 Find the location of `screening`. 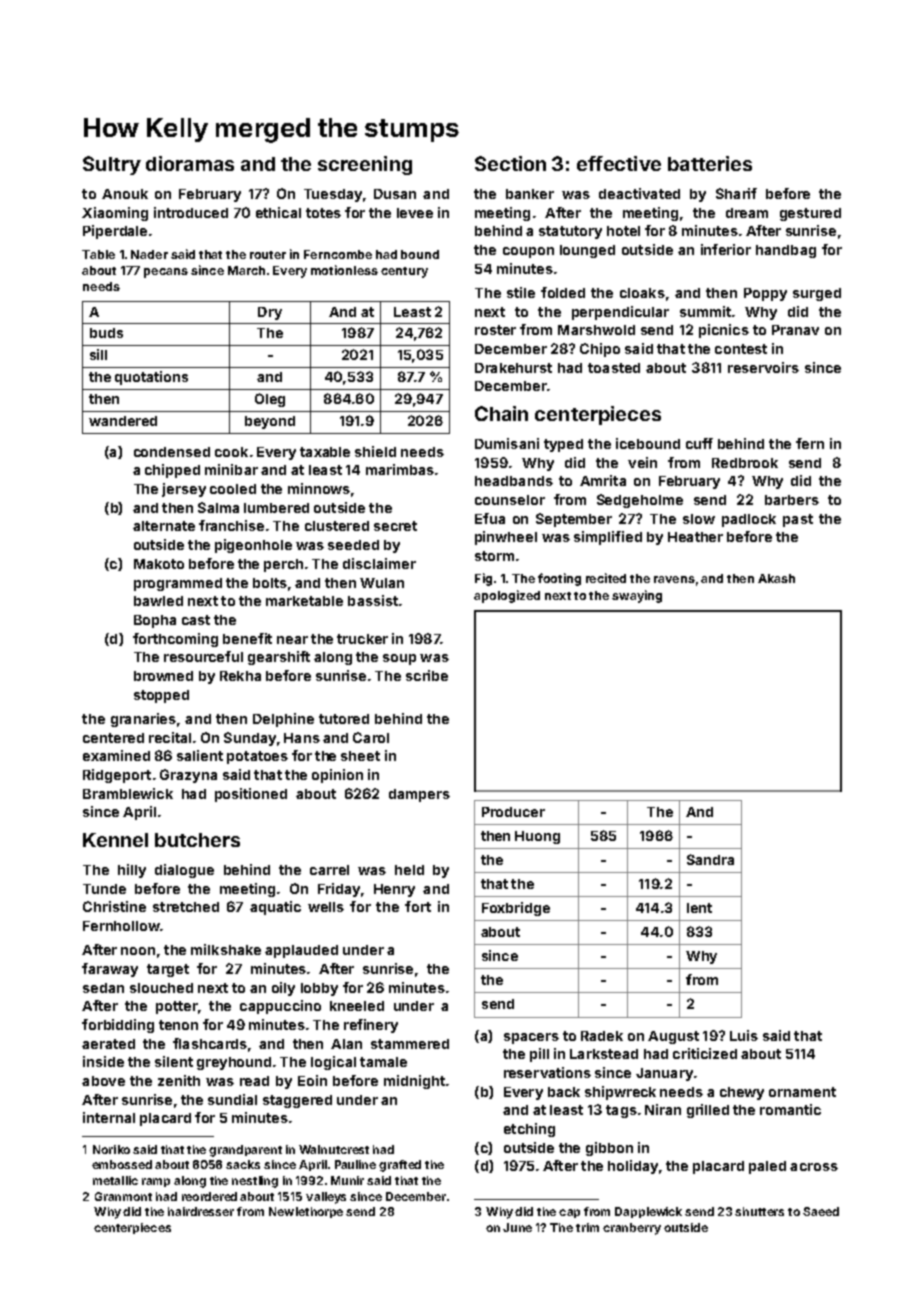

screening is located at coordinates (365, 165).
